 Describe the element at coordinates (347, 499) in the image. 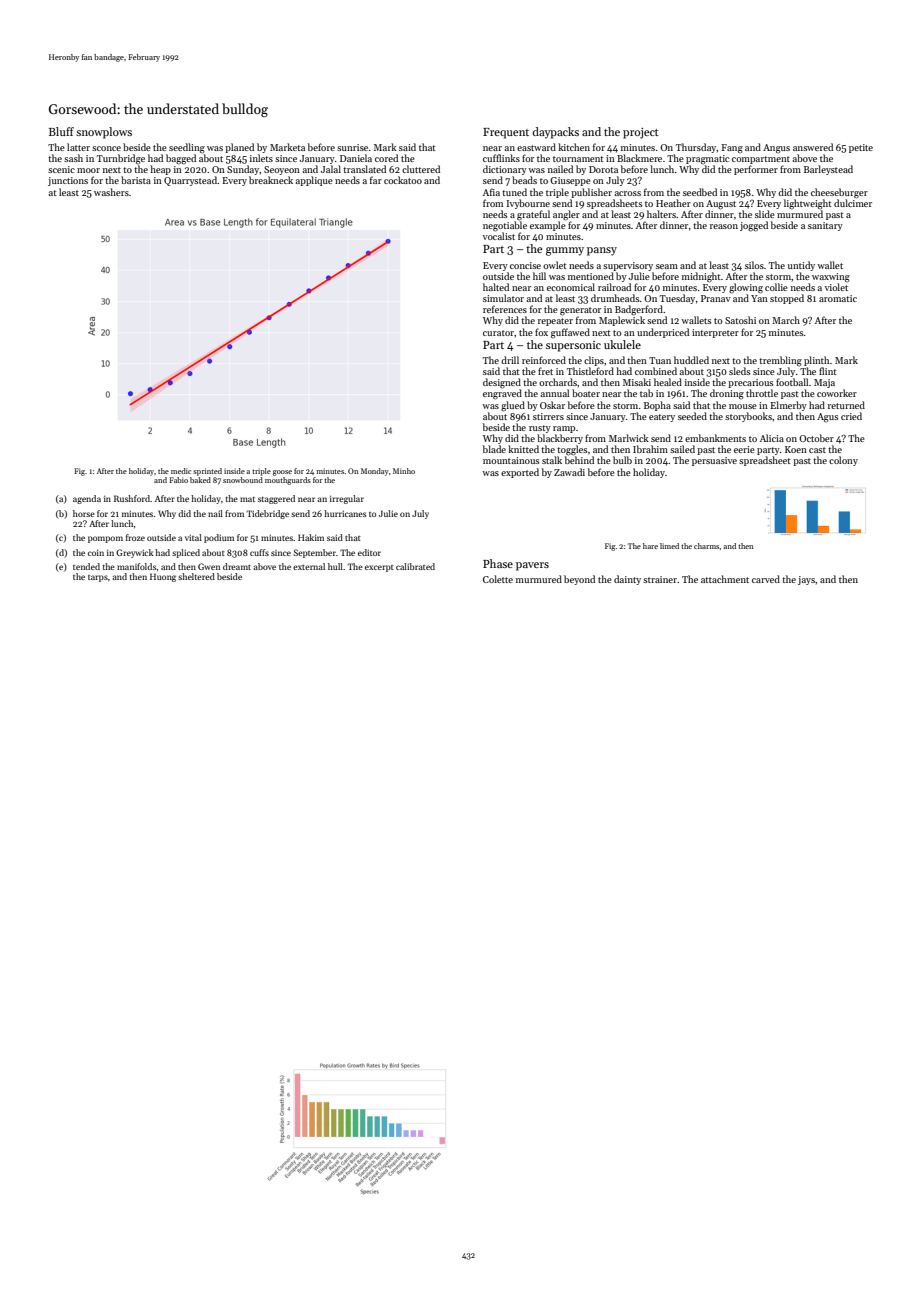

I see `irregular` at that location.
